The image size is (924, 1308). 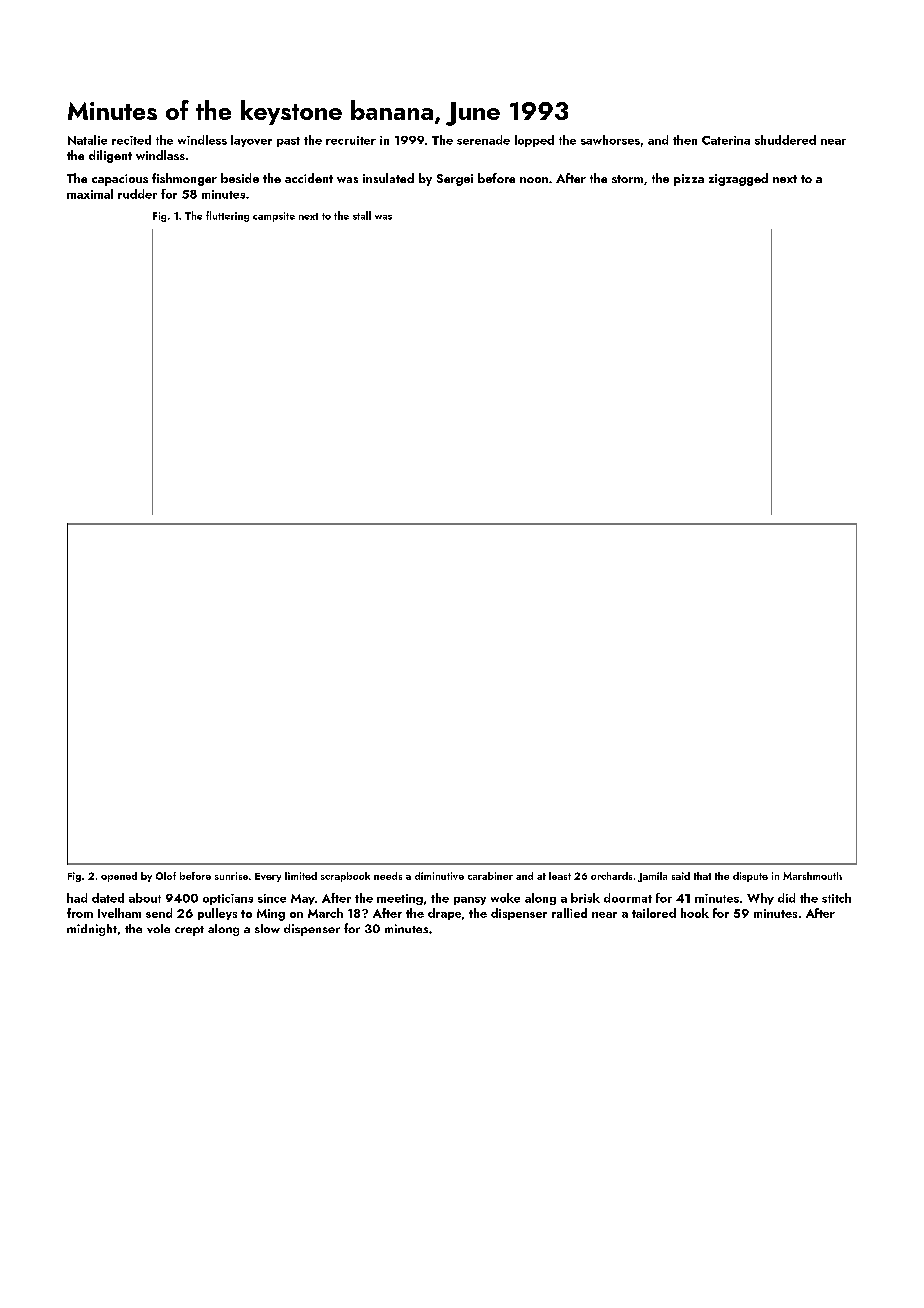 I want to click on zigzagged, so click(x=738, y=179).
